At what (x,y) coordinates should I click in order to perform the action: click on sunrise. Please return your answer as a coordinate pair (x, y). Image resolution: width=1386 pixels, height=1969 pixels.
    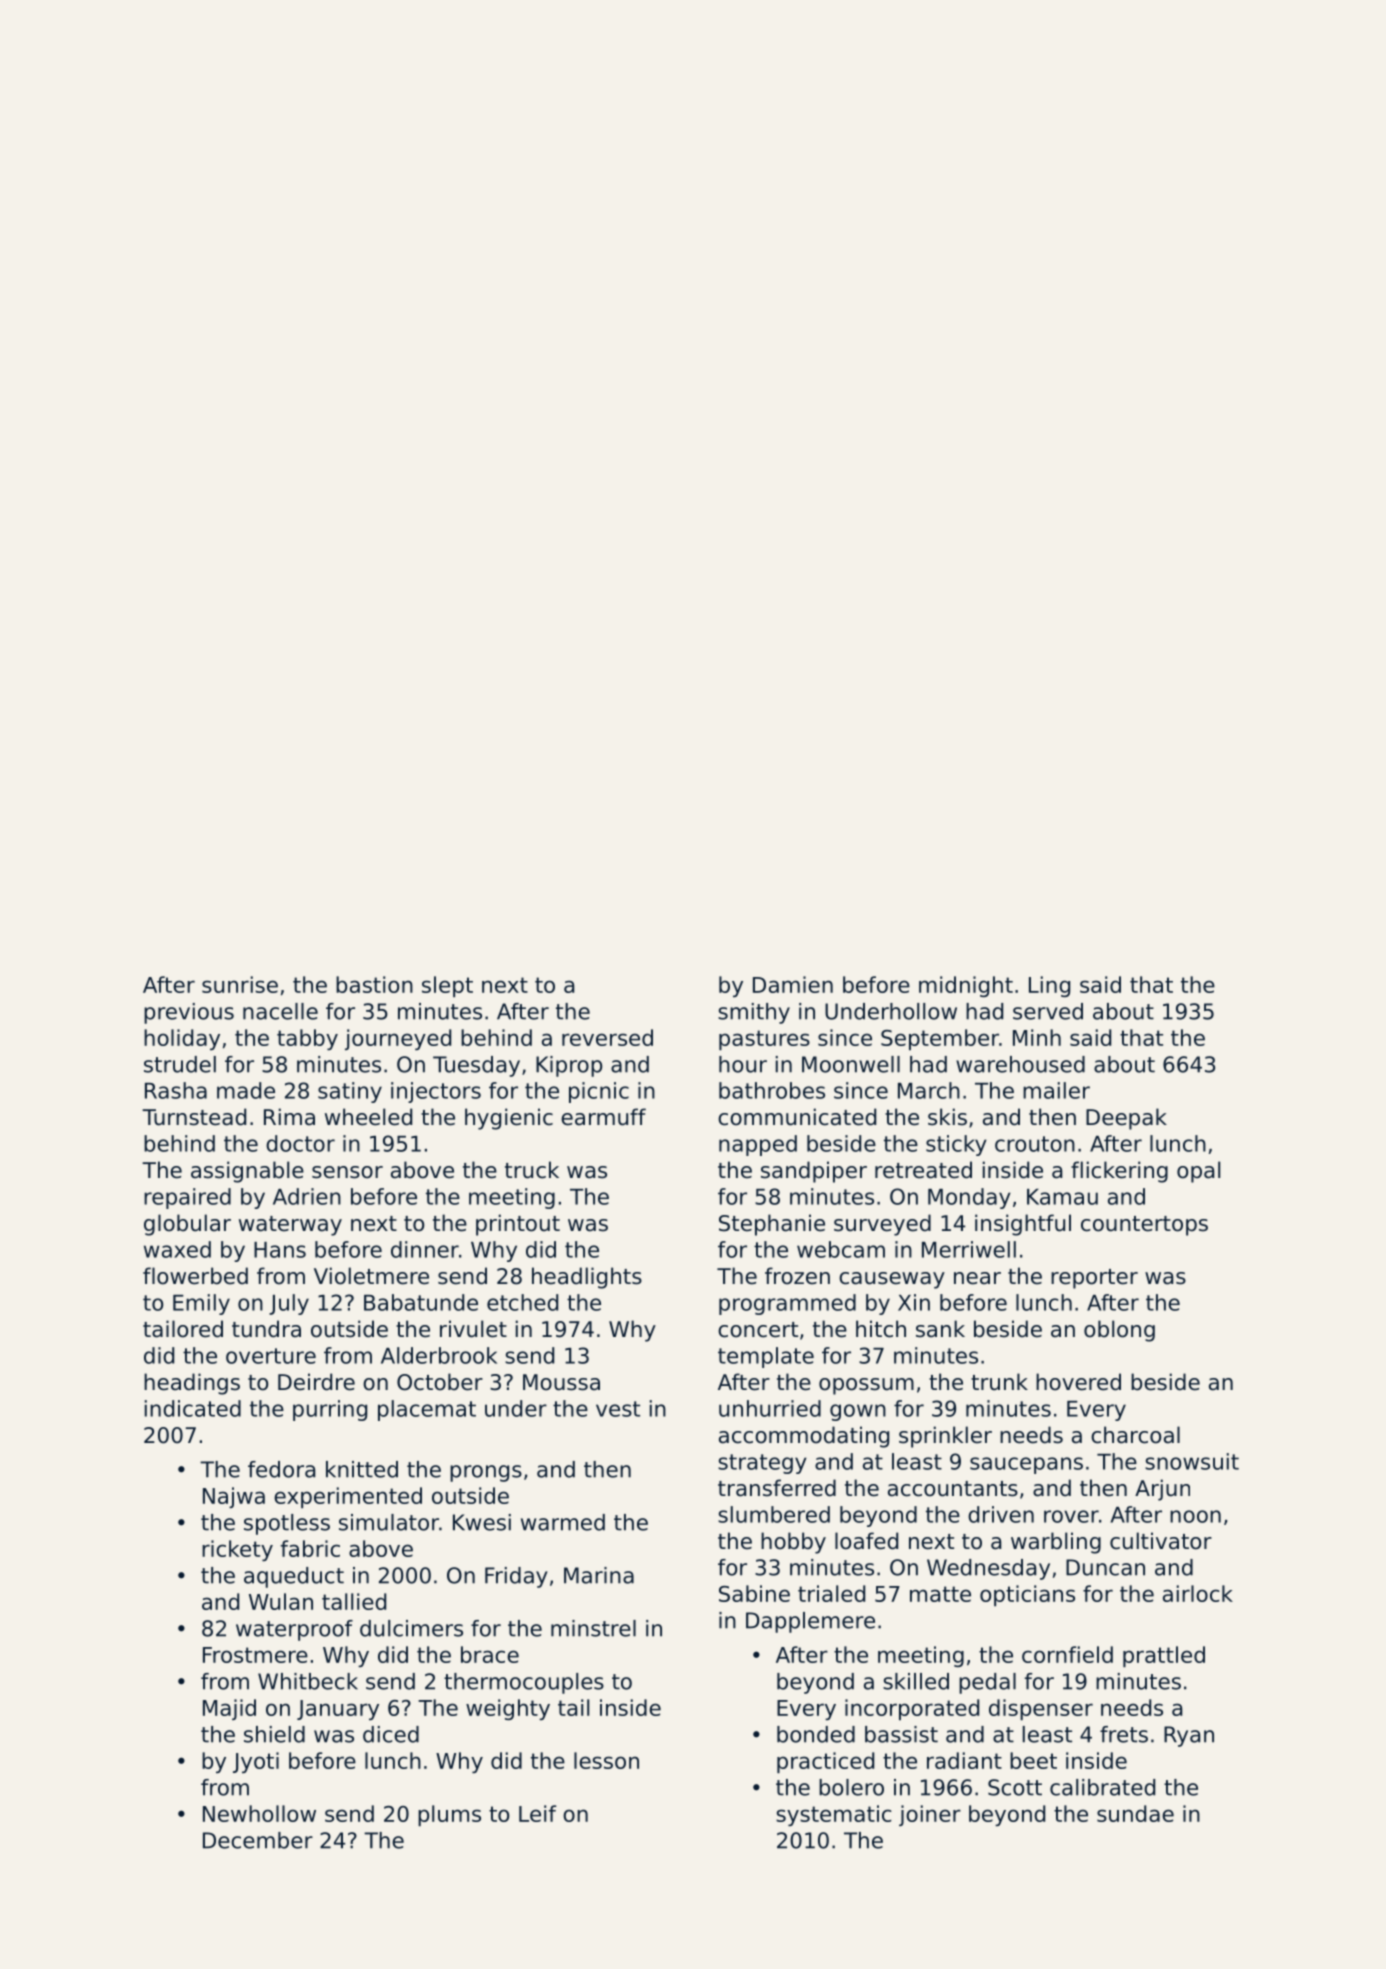
    Looking at the image, I should click on (240, 984).
